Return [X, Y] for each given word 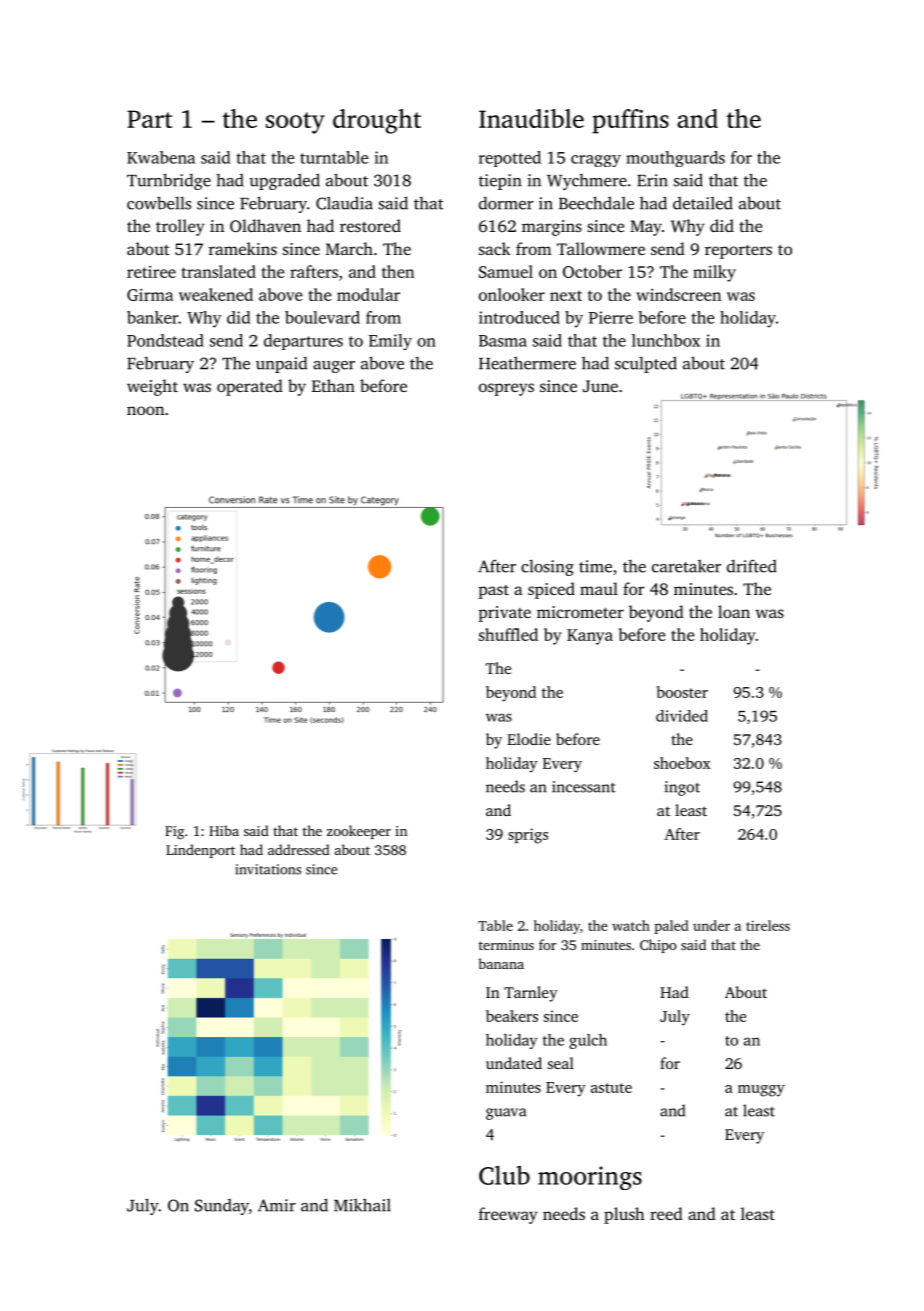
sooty [295, 123]
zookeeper [359, 832]
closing [547, 567]
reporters [738, 252]
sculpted [646, 364]
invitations [268, 869]
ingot [682, 788]
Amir [277, 1205]
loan [734, 611]
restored [370, 225]
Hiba [224, 830]
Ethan [333, 385]
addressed [299, 849]
